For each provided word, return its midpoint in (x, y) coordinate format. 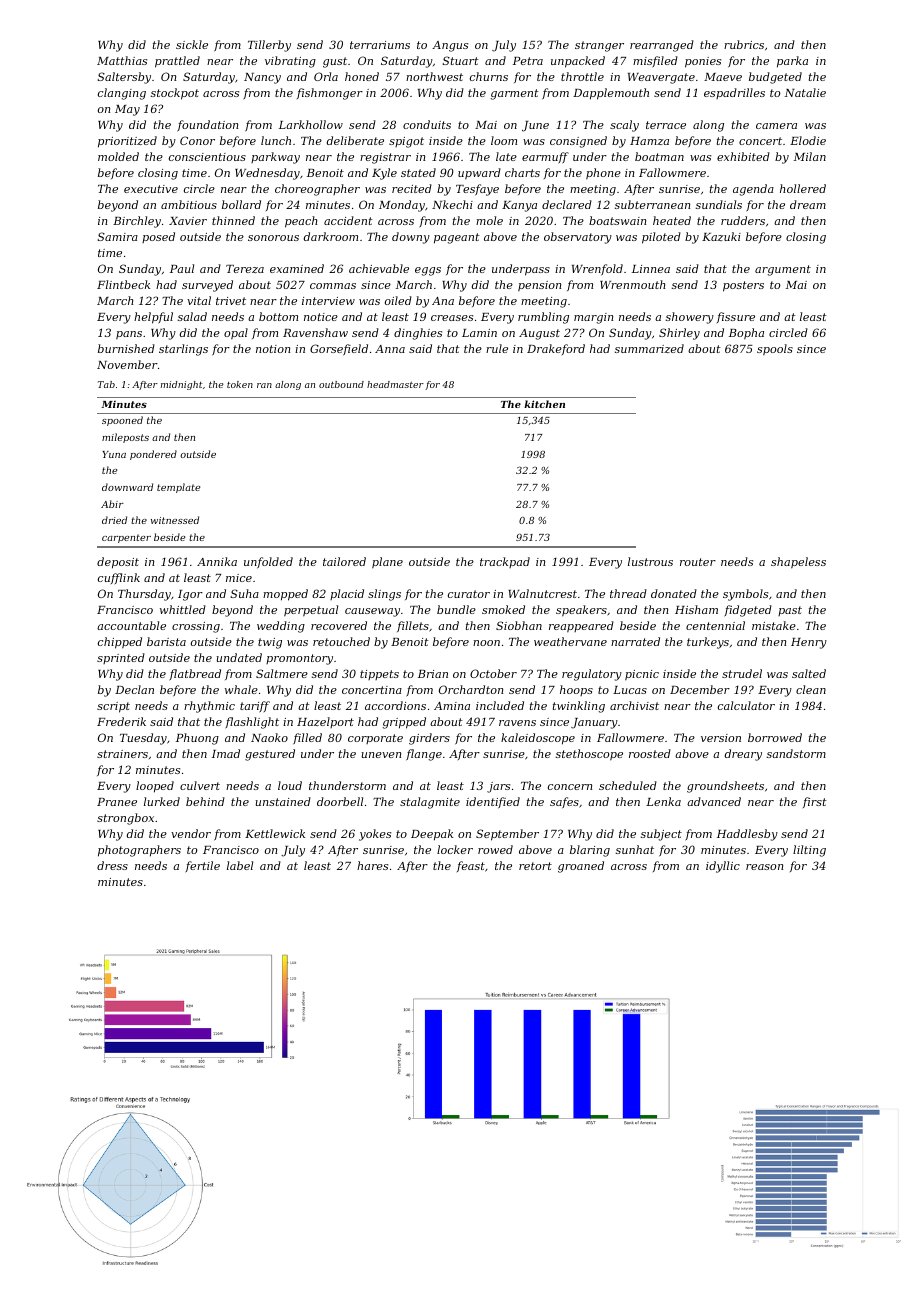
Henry (809, 643)
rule (497, 348)
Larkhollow (311, 124)
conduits (427, 124)
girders (429, 739)
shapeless (798, 563)
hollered (803, 188)
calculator (746, 705)
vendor (191, 833)
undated (239, 657)
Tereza (245, 269)
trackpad (505, 562)
